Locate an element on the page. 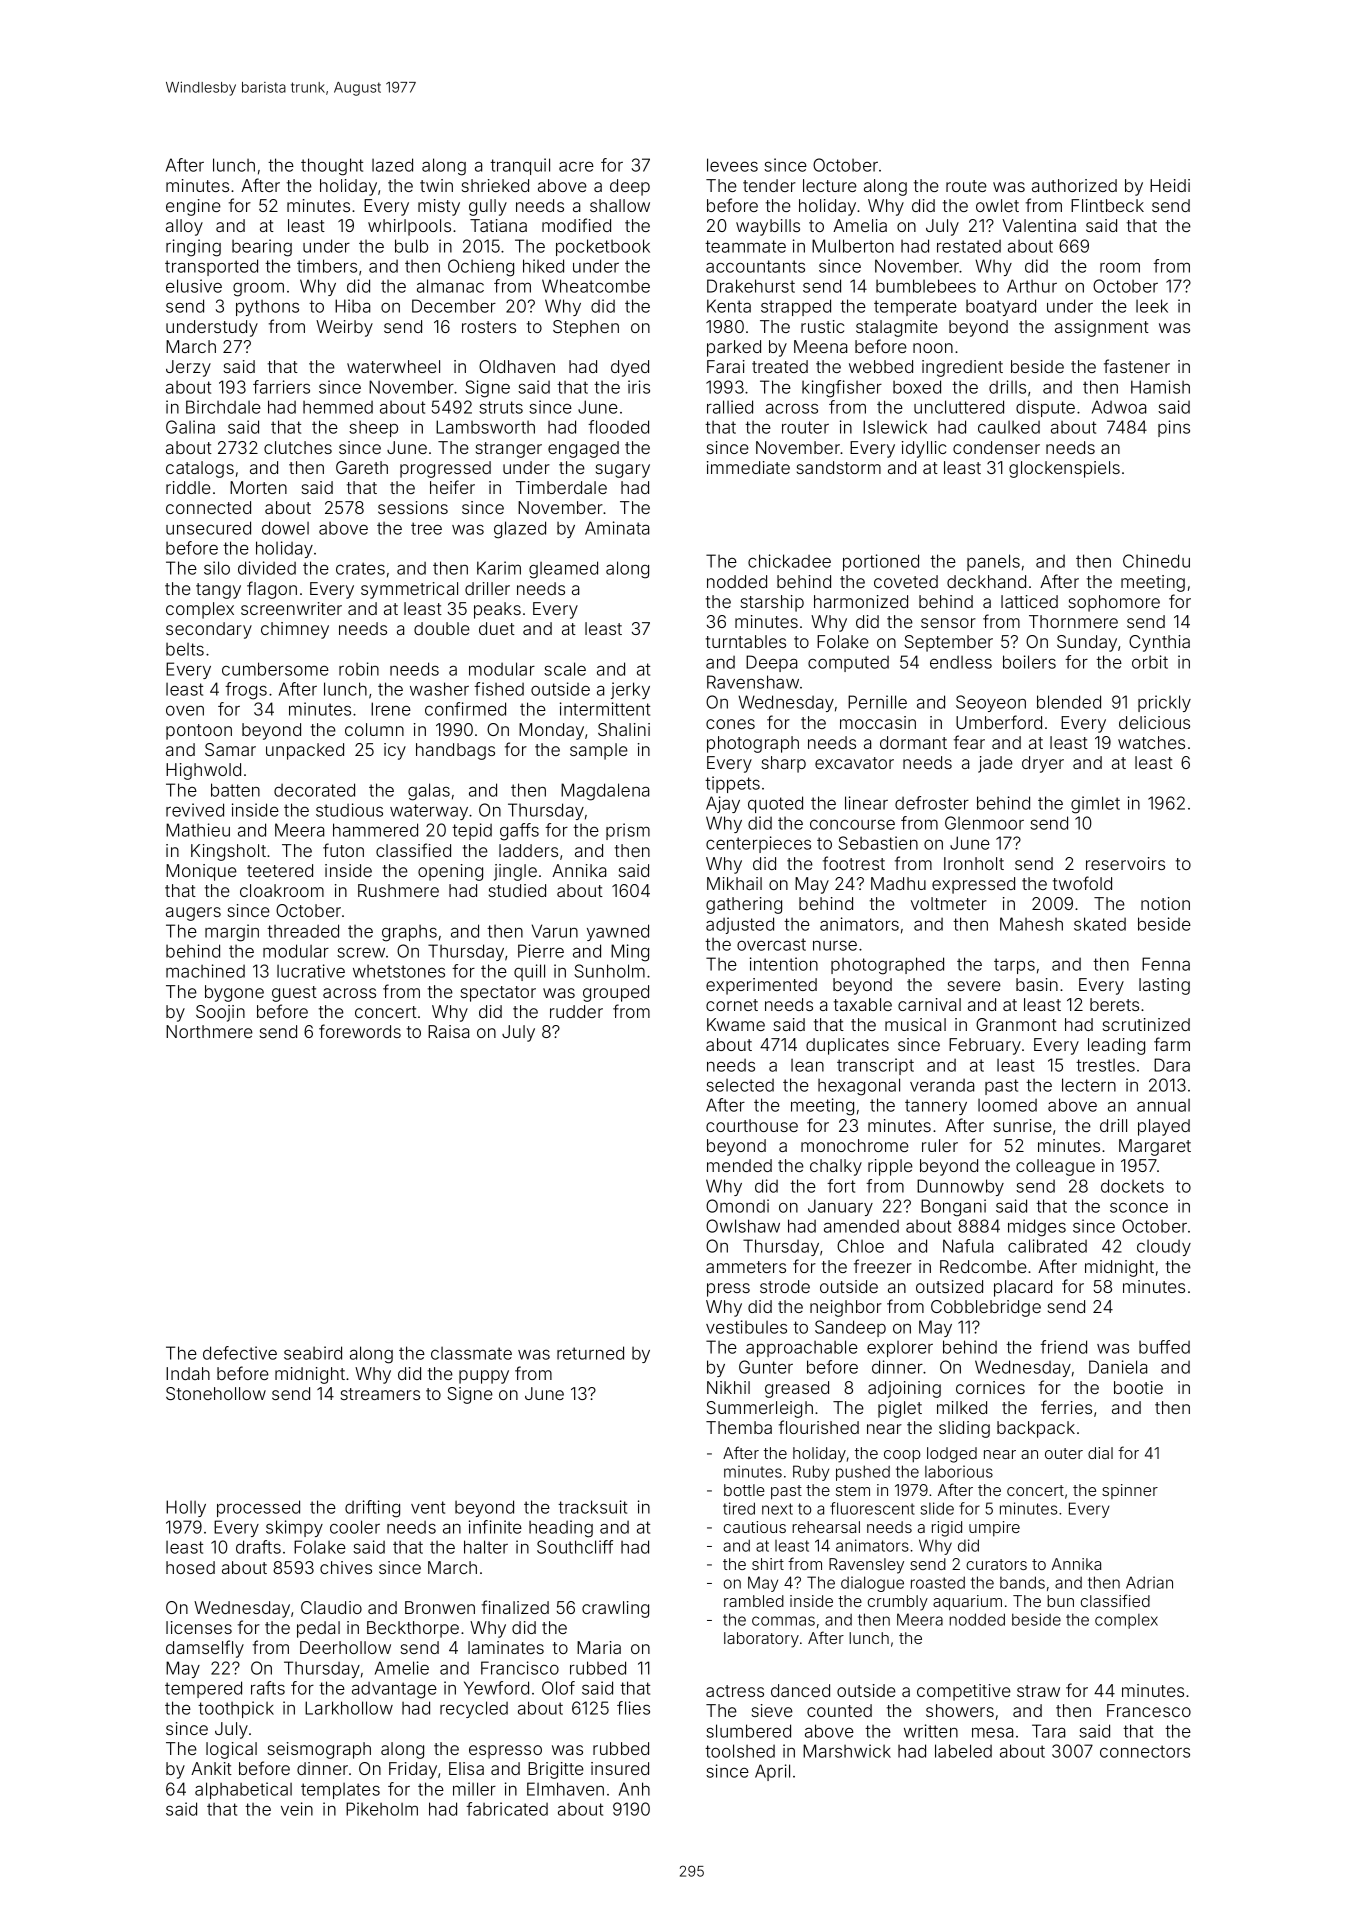  clutches is located at coordinates (298, 447).
